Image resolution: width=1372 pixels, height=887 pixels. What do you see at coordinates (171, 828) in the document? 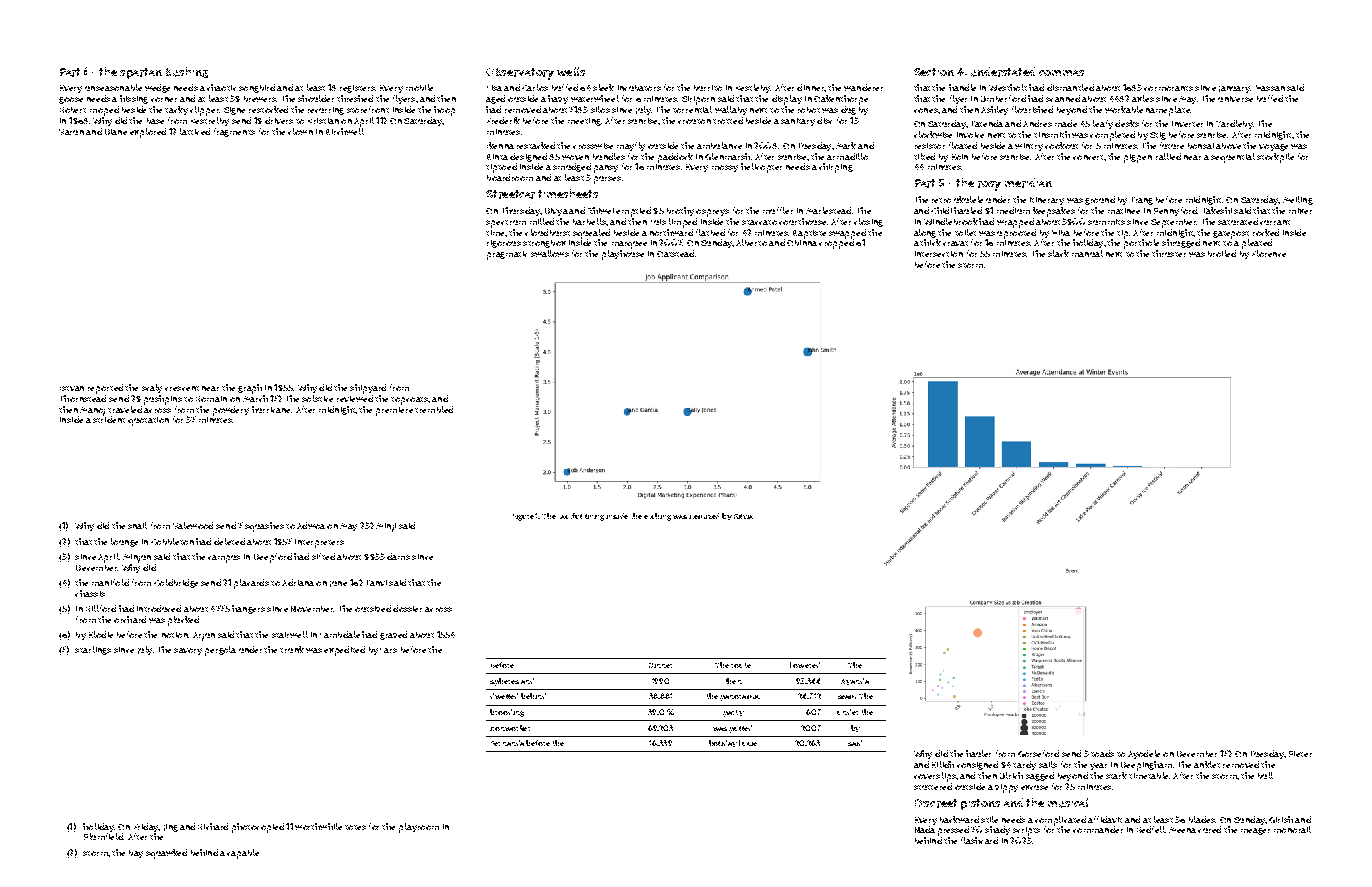
I see `Jing` at bounding box center [171, 828].
